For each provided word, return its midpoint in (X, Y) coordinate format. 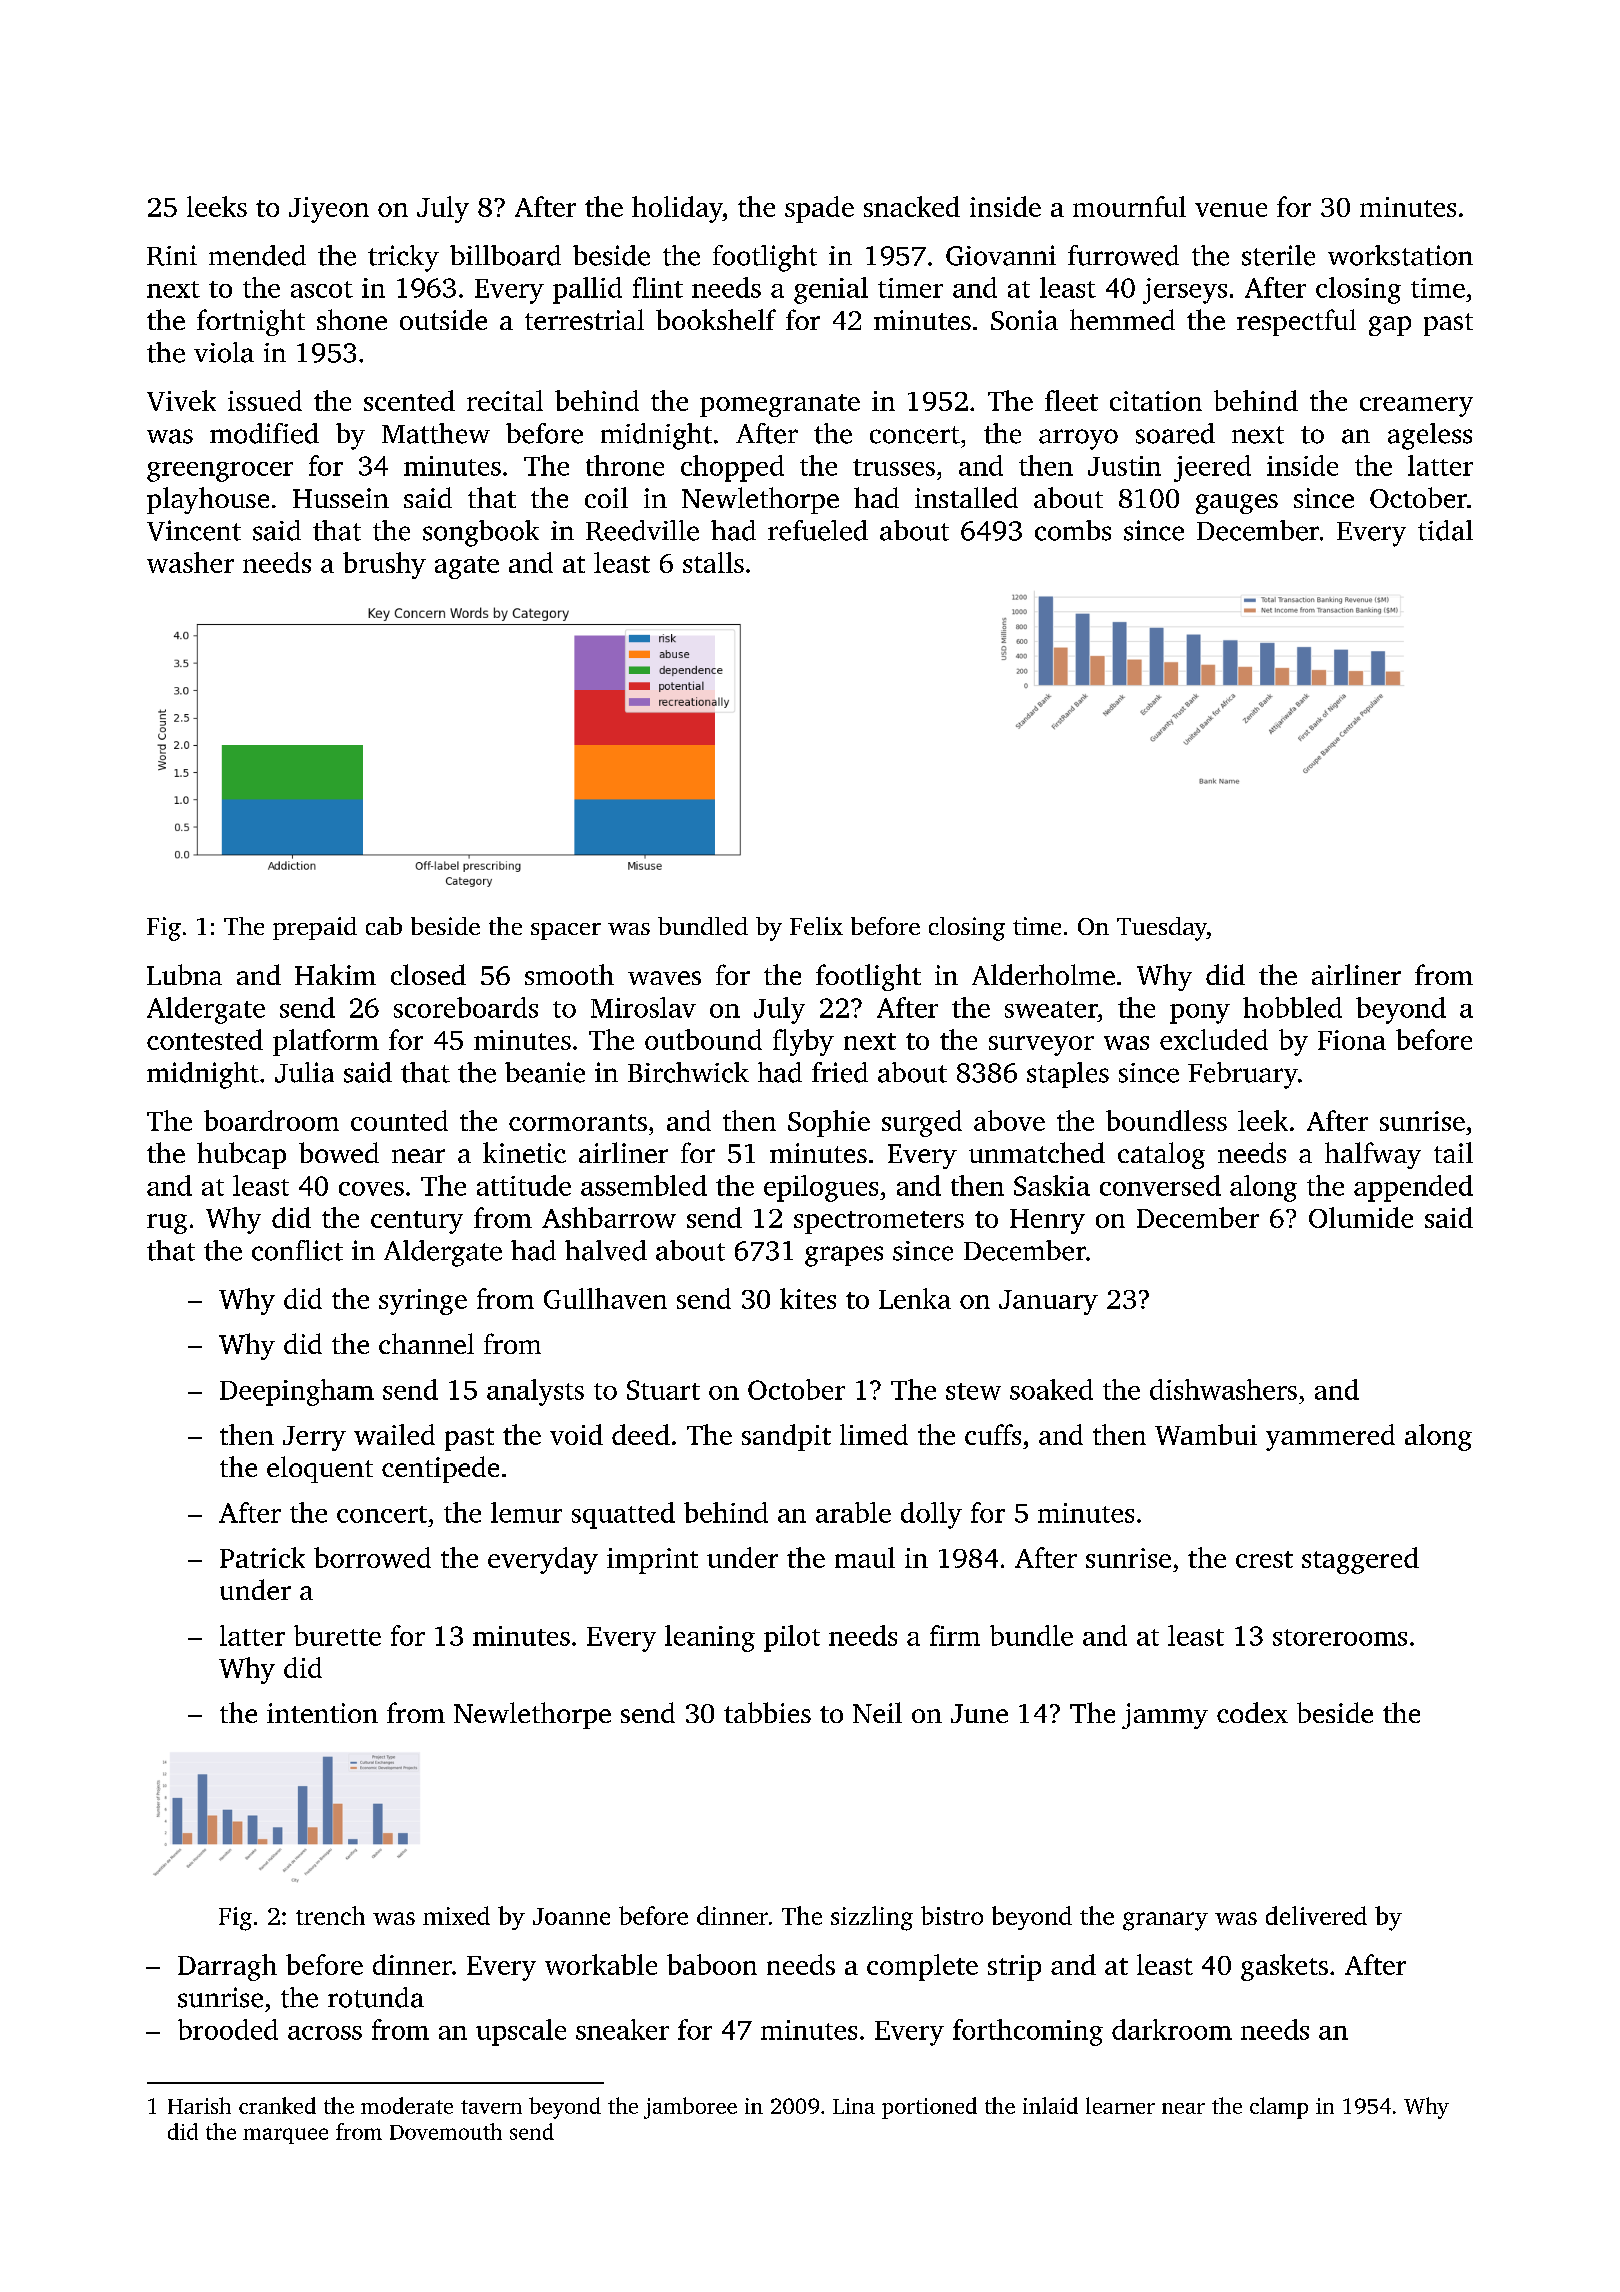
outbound (703, 1039)
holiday (677, 209)
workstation (1400, 255)
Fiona (1352, 1040)
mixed (456, 1915)
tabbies (767, 1712)
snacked (912, 206)
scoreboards (466, 1007)
